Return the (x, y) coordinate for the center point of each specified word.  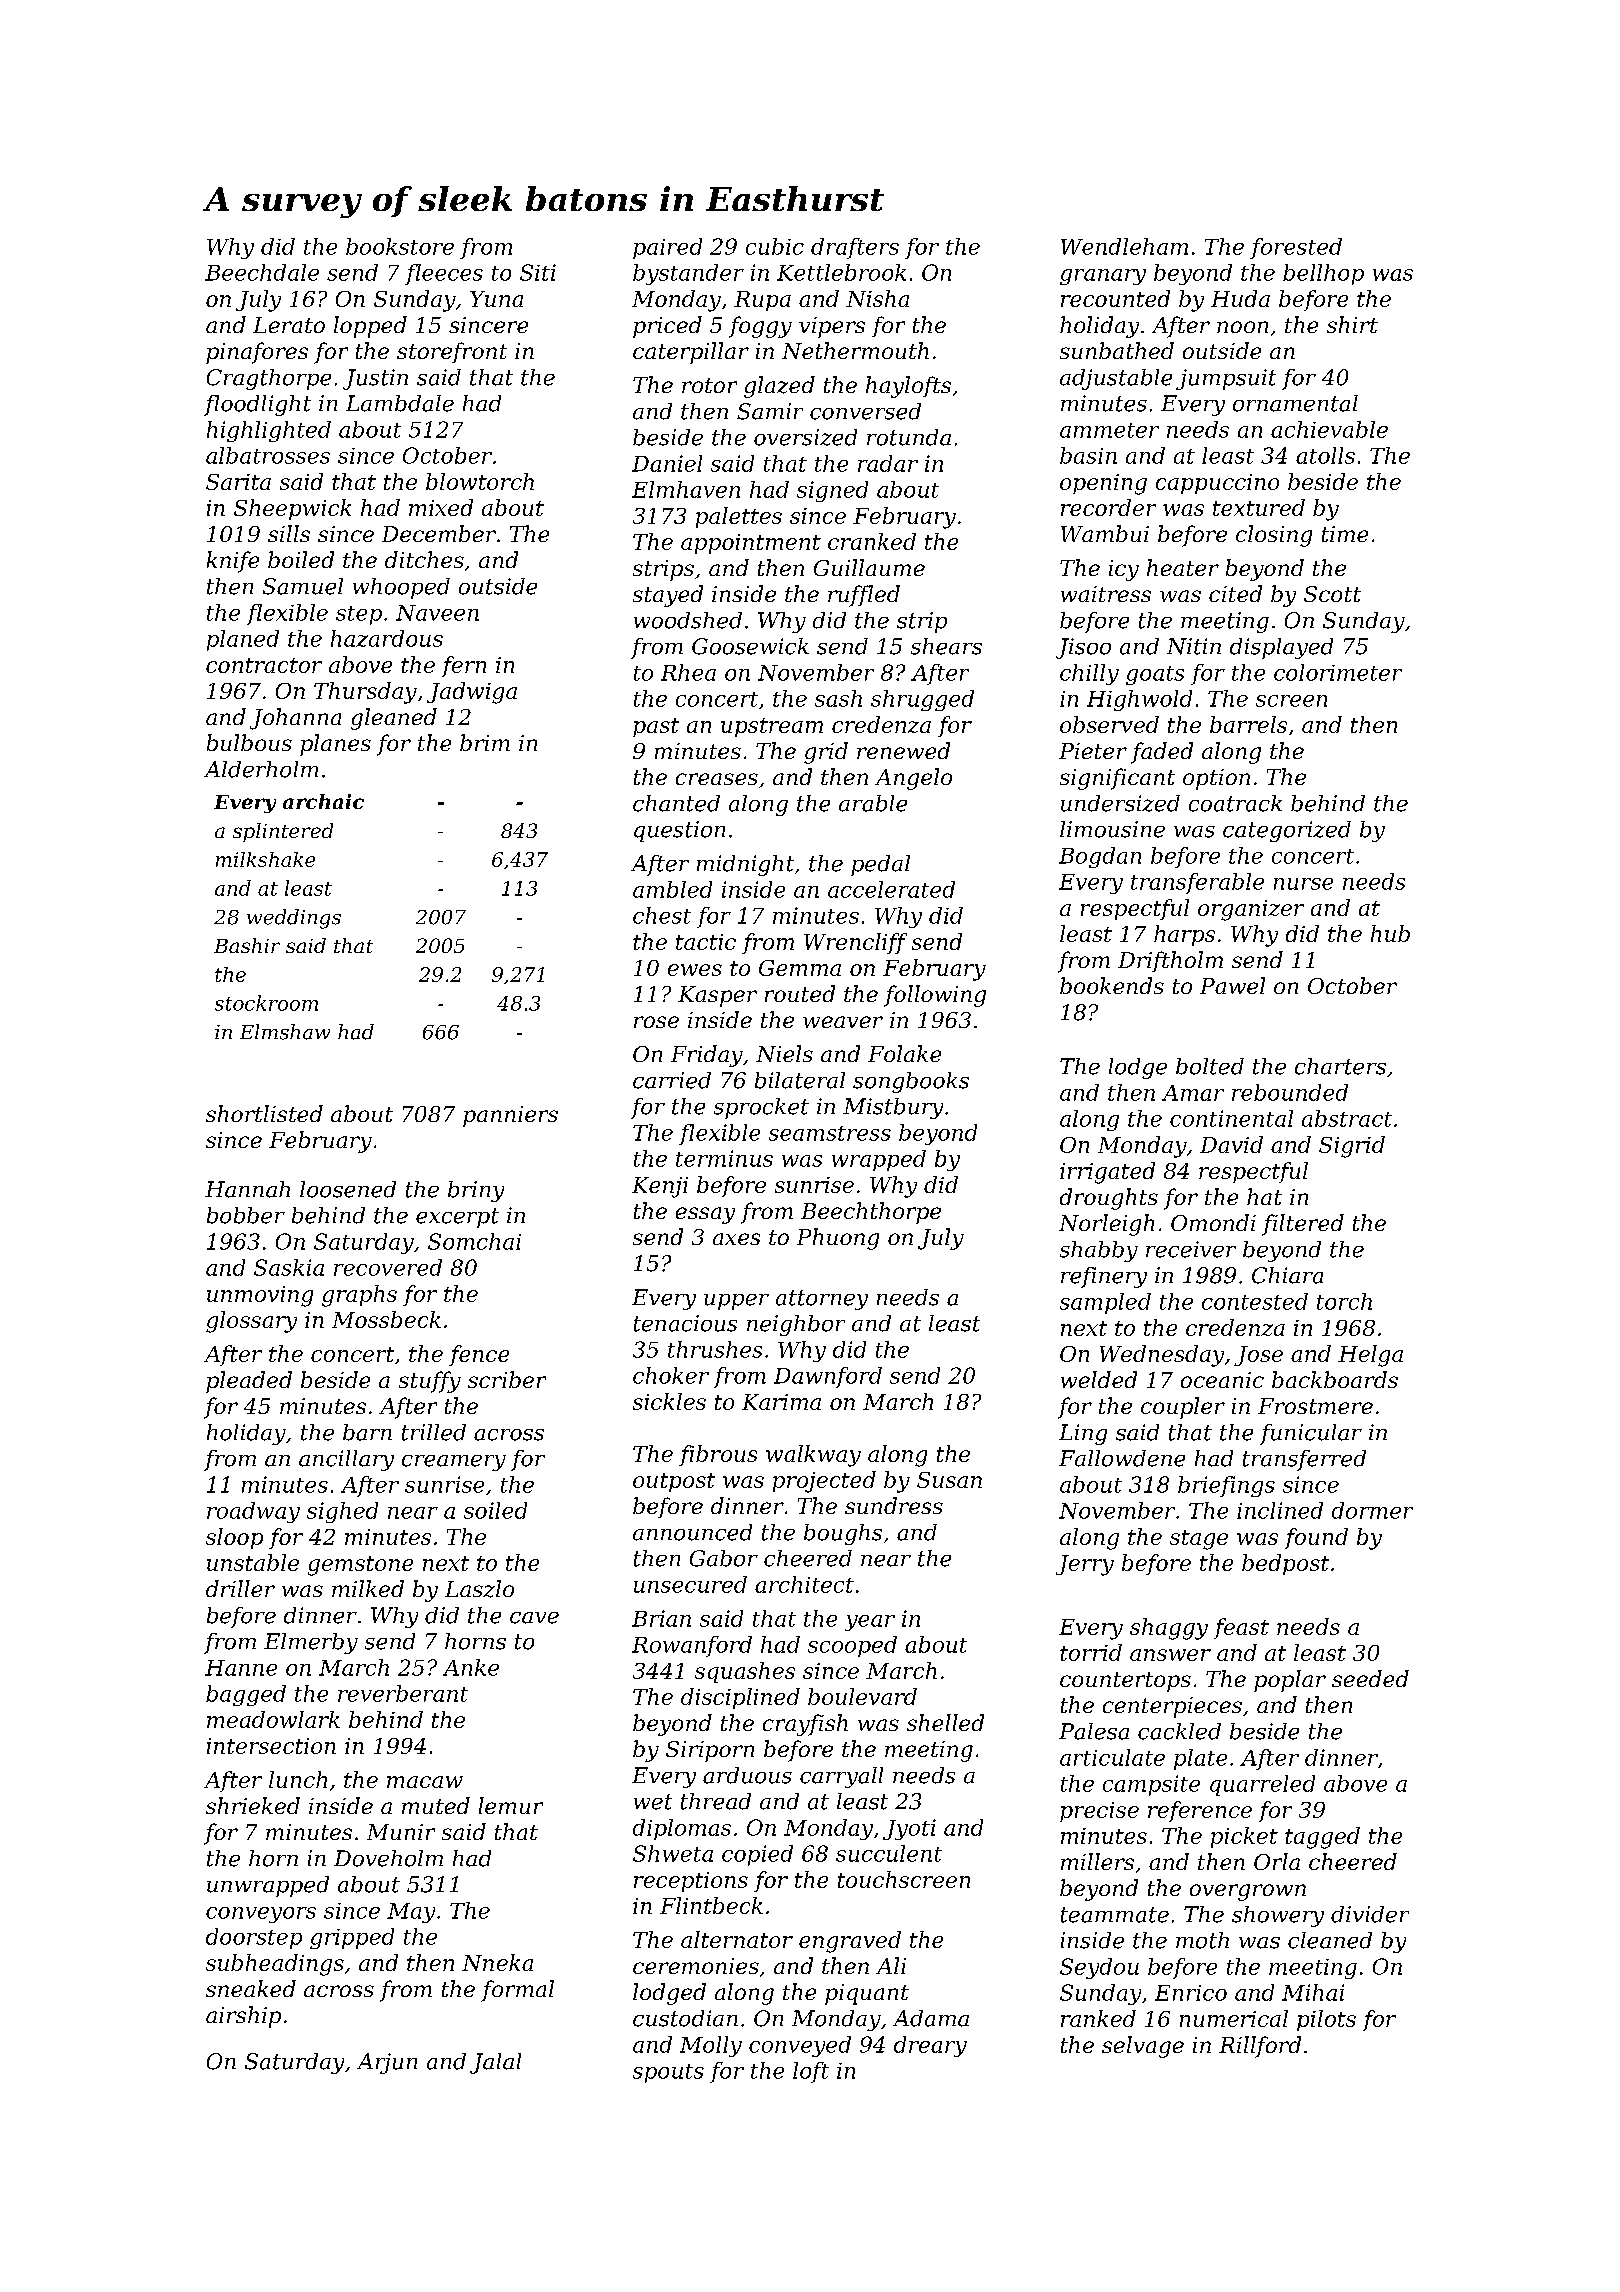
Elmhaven (686, 489)
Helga (1370, 1356)
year (870, 1623)
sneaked (251, 1988)
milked (368, 1588)
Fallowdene (1122, 1458)
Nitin (1194, 646)
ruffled (864, 596)
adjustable (1116, 379)
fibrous (718, 1455)
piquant (867, 1994)
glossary (251, 1322)
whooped (401, 588)
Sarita (238, 482)
